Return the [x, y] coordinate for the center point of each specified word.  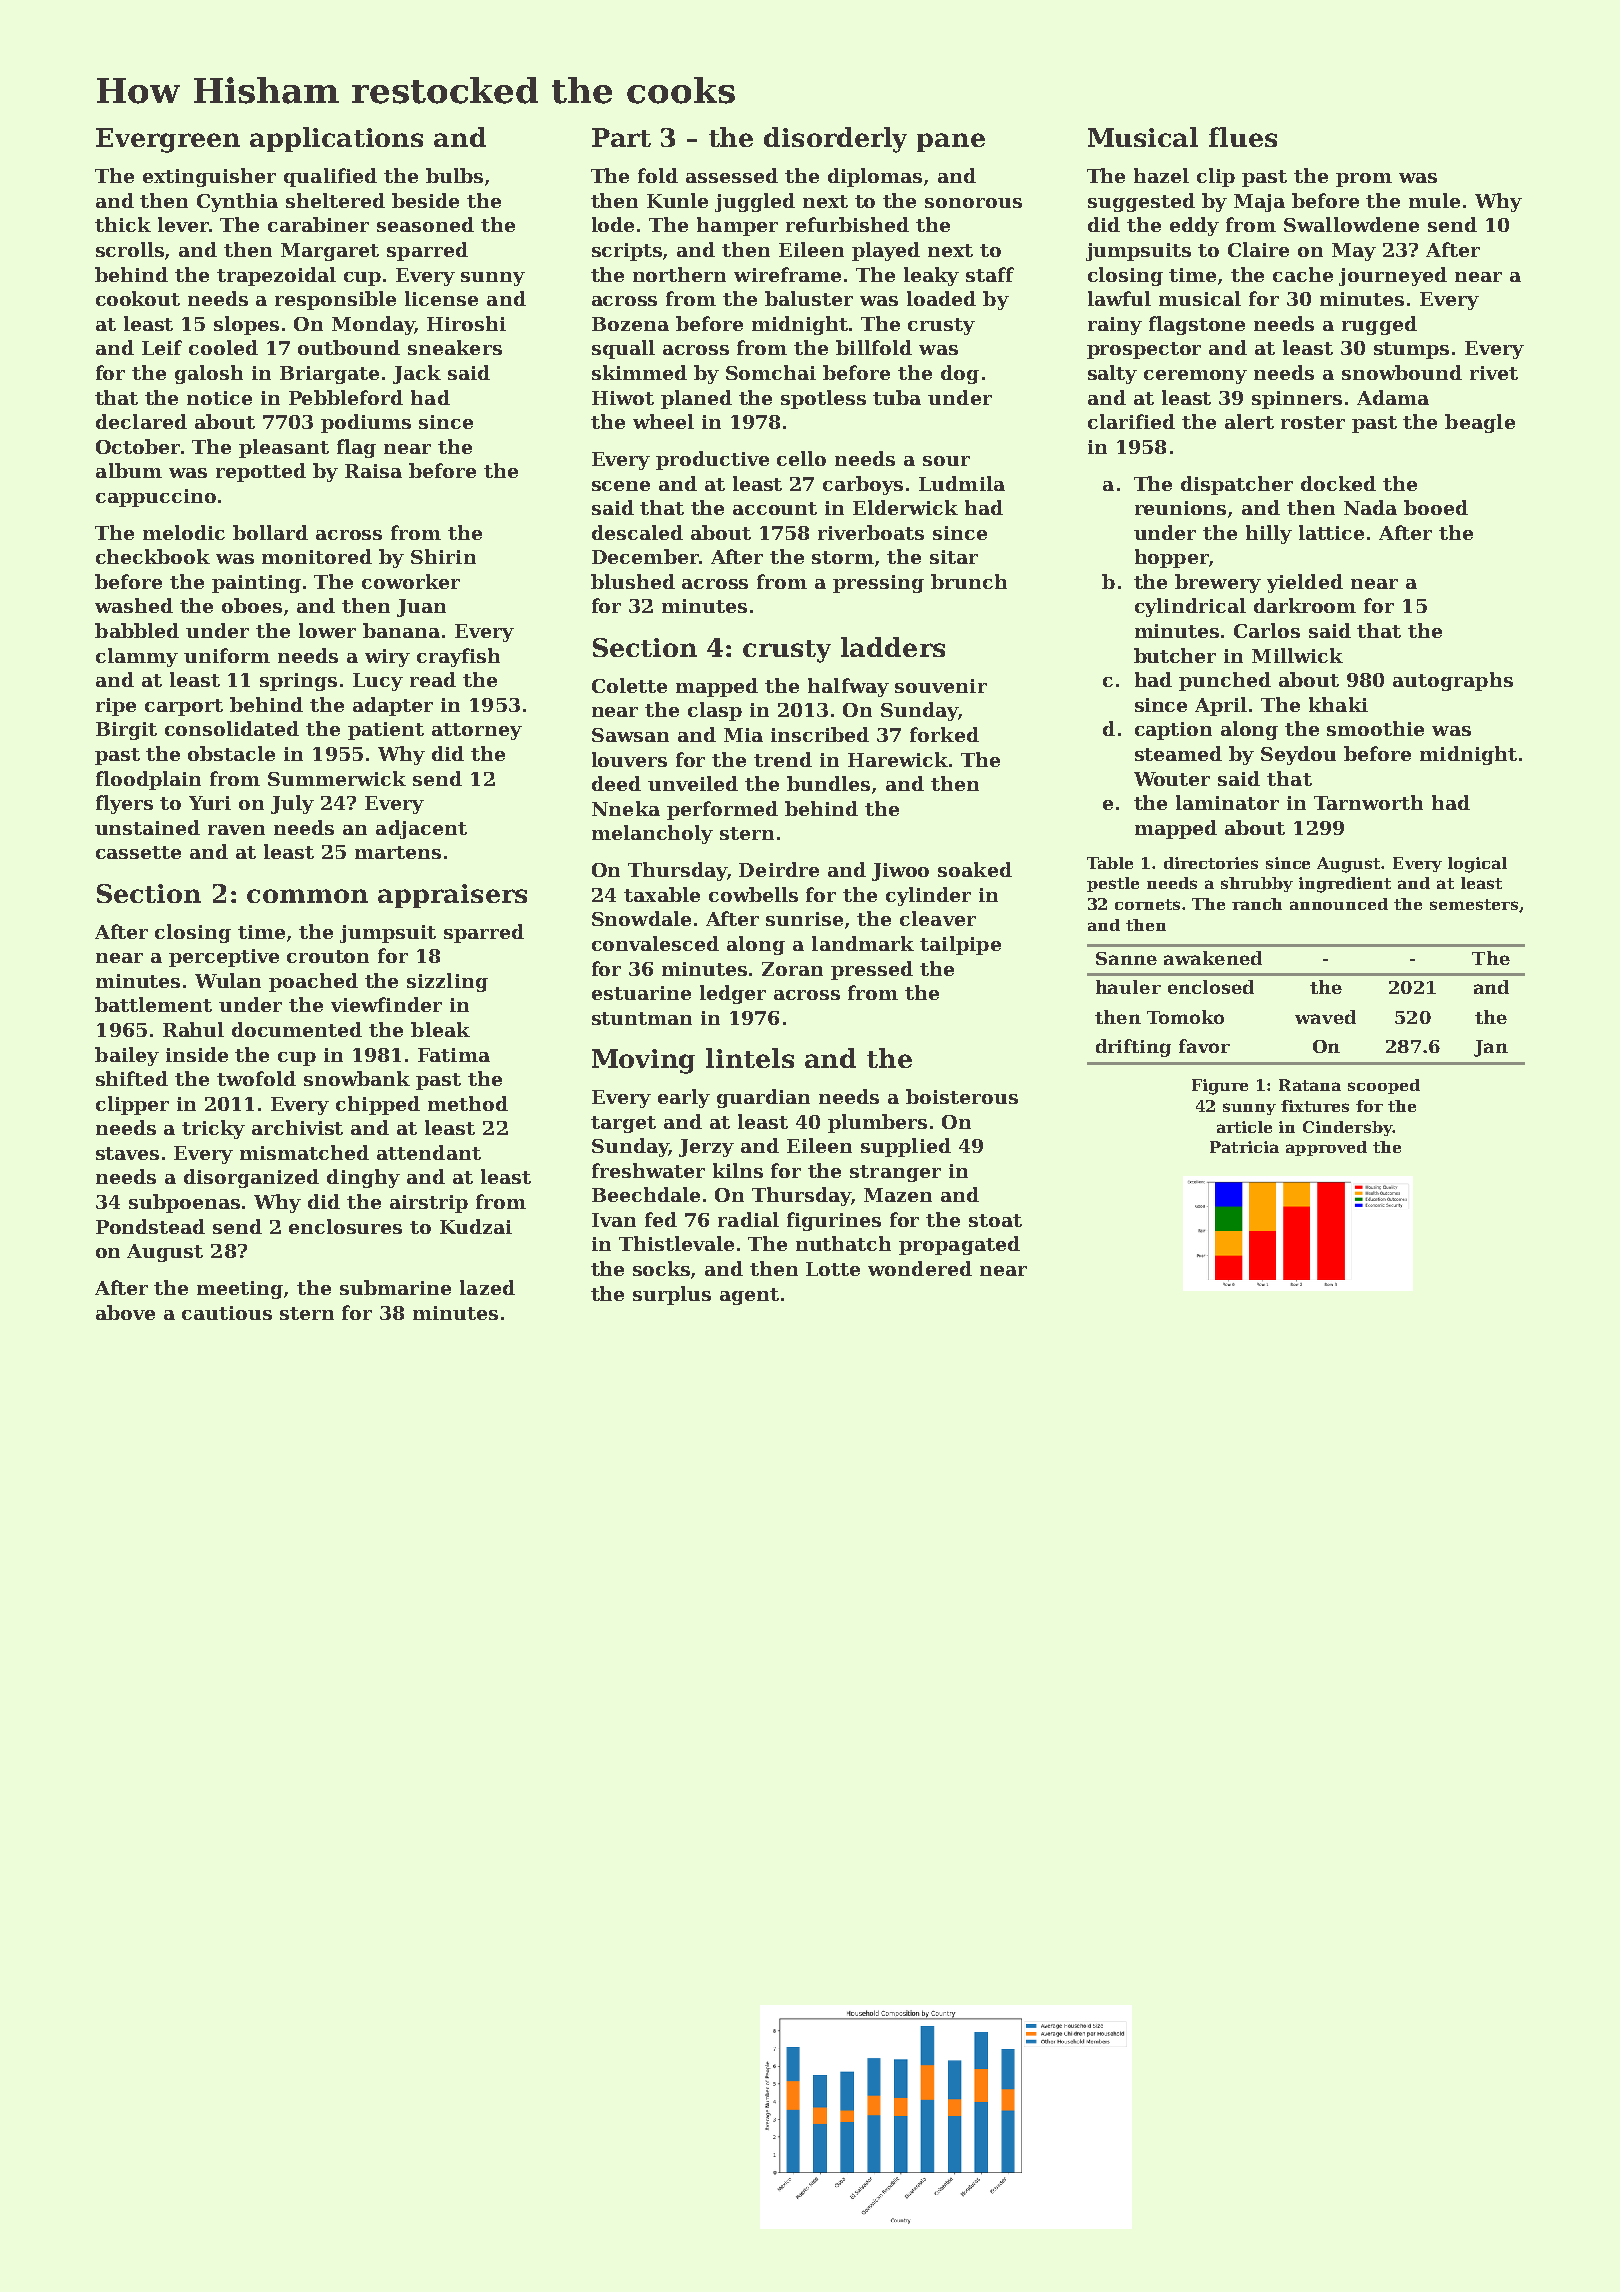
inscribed [820, 734]
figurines [834, 1221]
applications [336, 139]
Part [621, 137]
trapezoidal [276, 276]
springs [298, 682]
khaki [1338, 704]
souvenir [941, 686]
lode [613, 224]
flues [1243, 137]
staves [127, 1153]
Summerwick [337, 778]
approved [1326, 1148]
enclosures [345, 1226]
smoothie [1375, 728]
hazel [1161, 175]
